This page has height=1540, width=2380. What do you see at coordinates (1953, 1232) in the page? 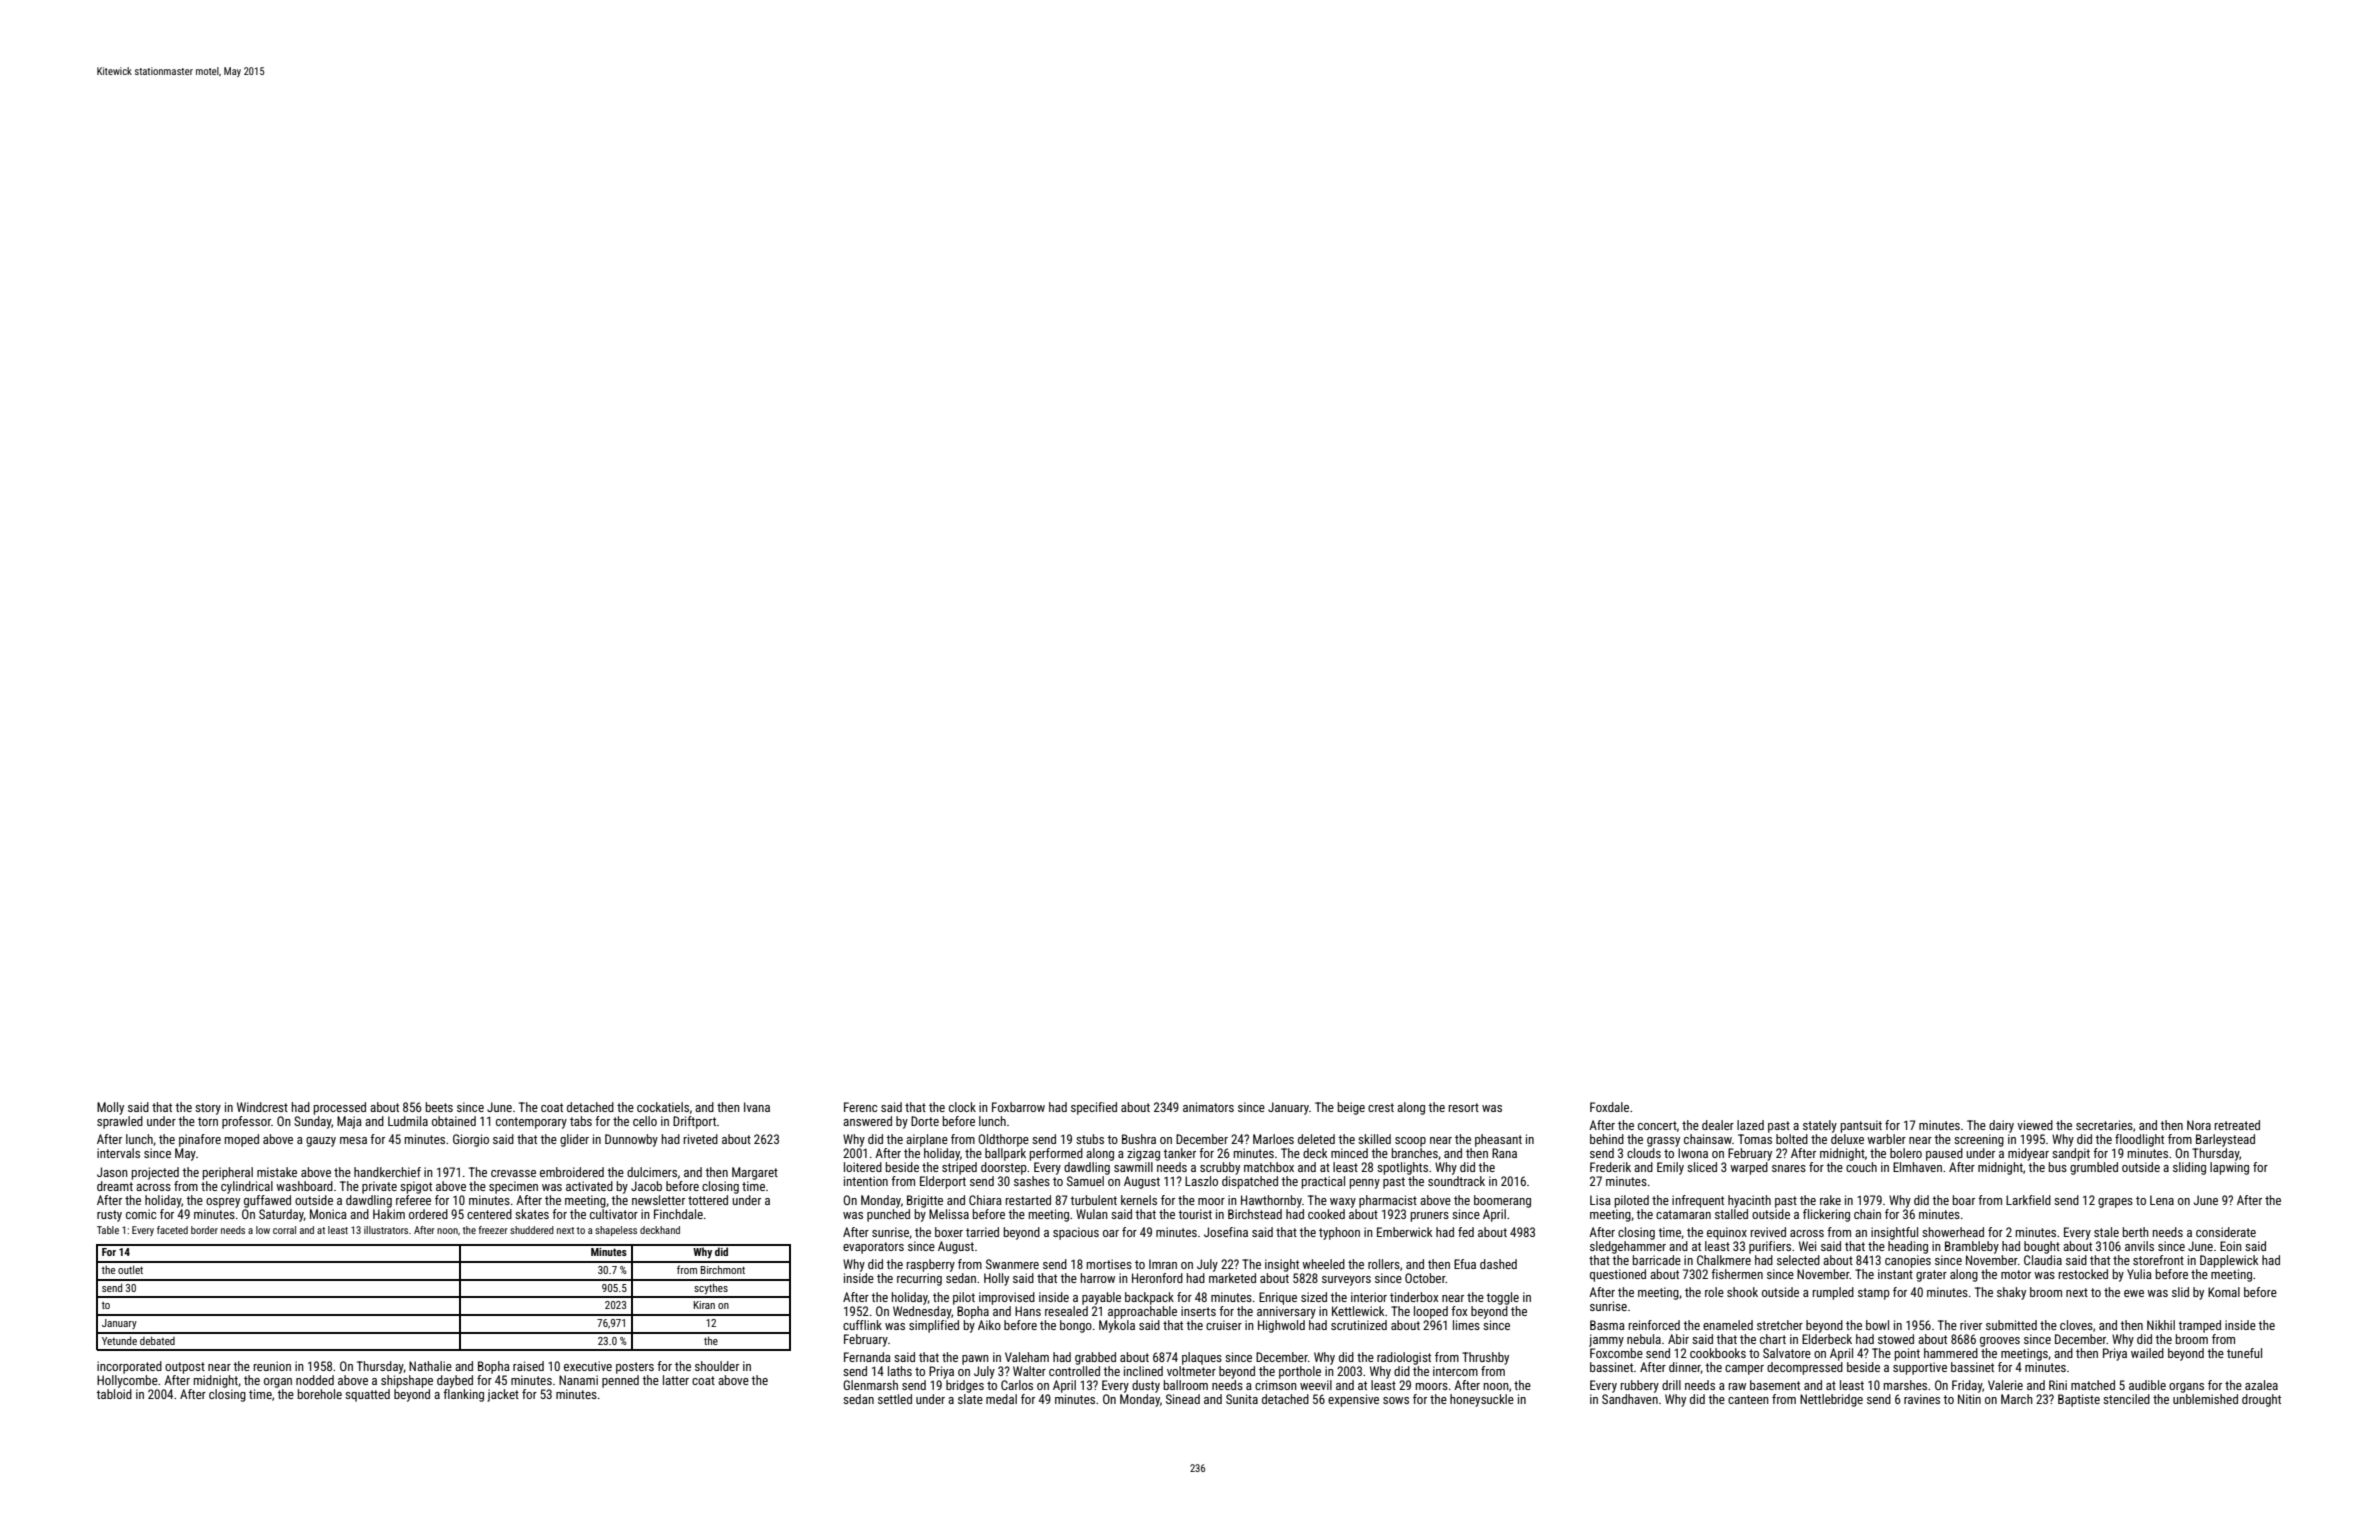
I see `showerhead` at bounding box center [1953, 1232].
